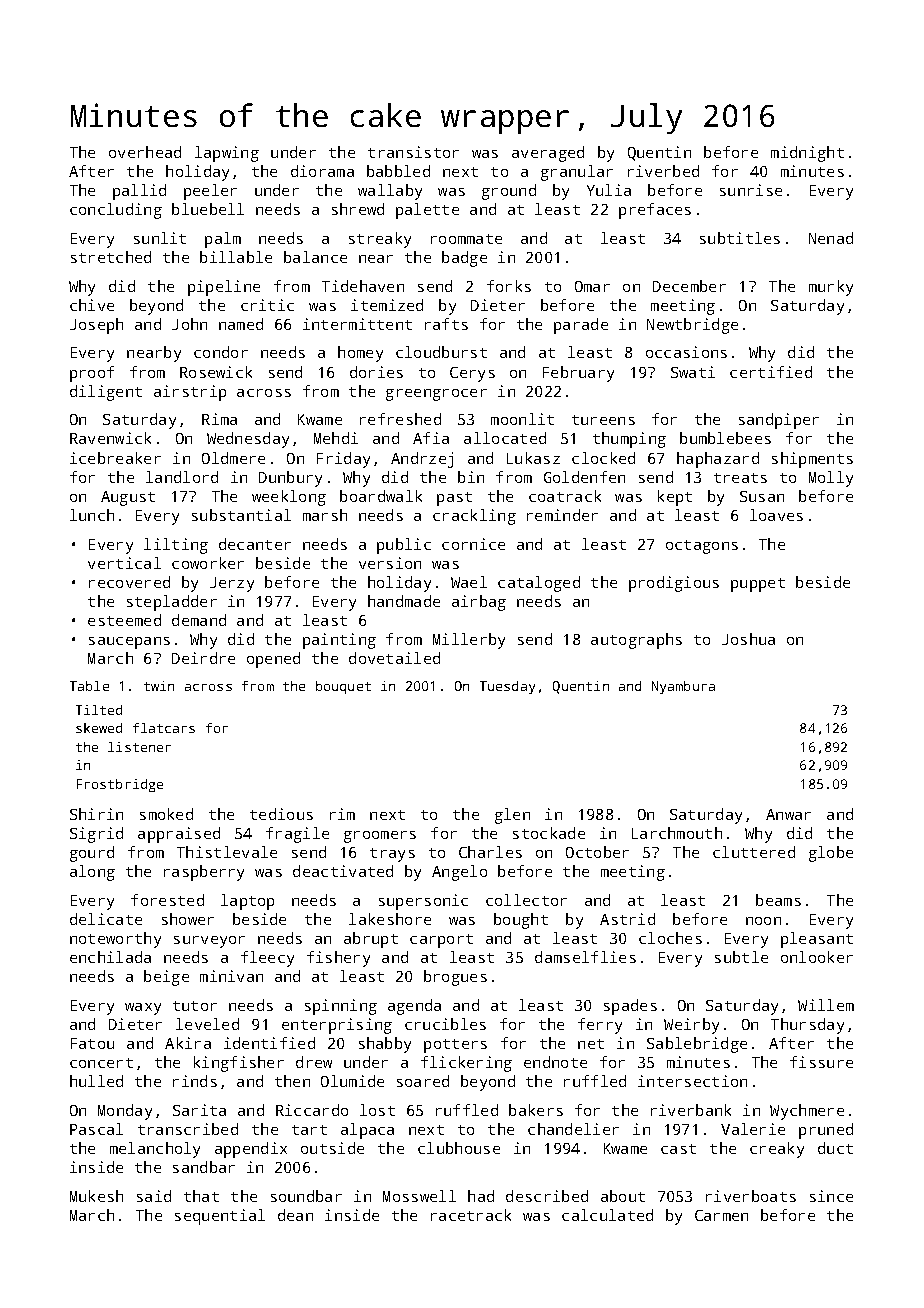 The height and width of the document is (1308, 924). I want to click on intersection, so click(692, 1081).
